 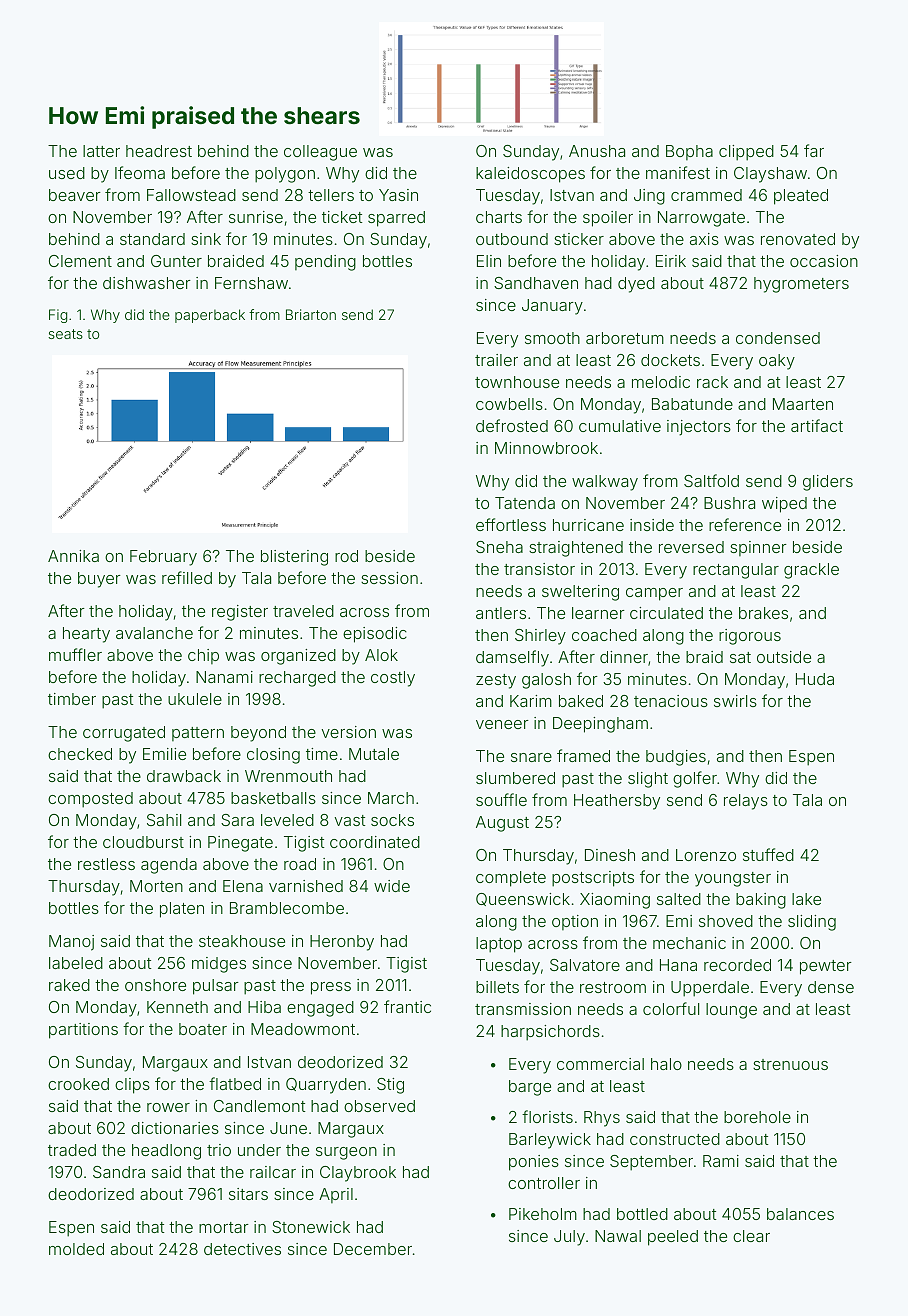 I want to click on organized, so click(x=298, y=657).
